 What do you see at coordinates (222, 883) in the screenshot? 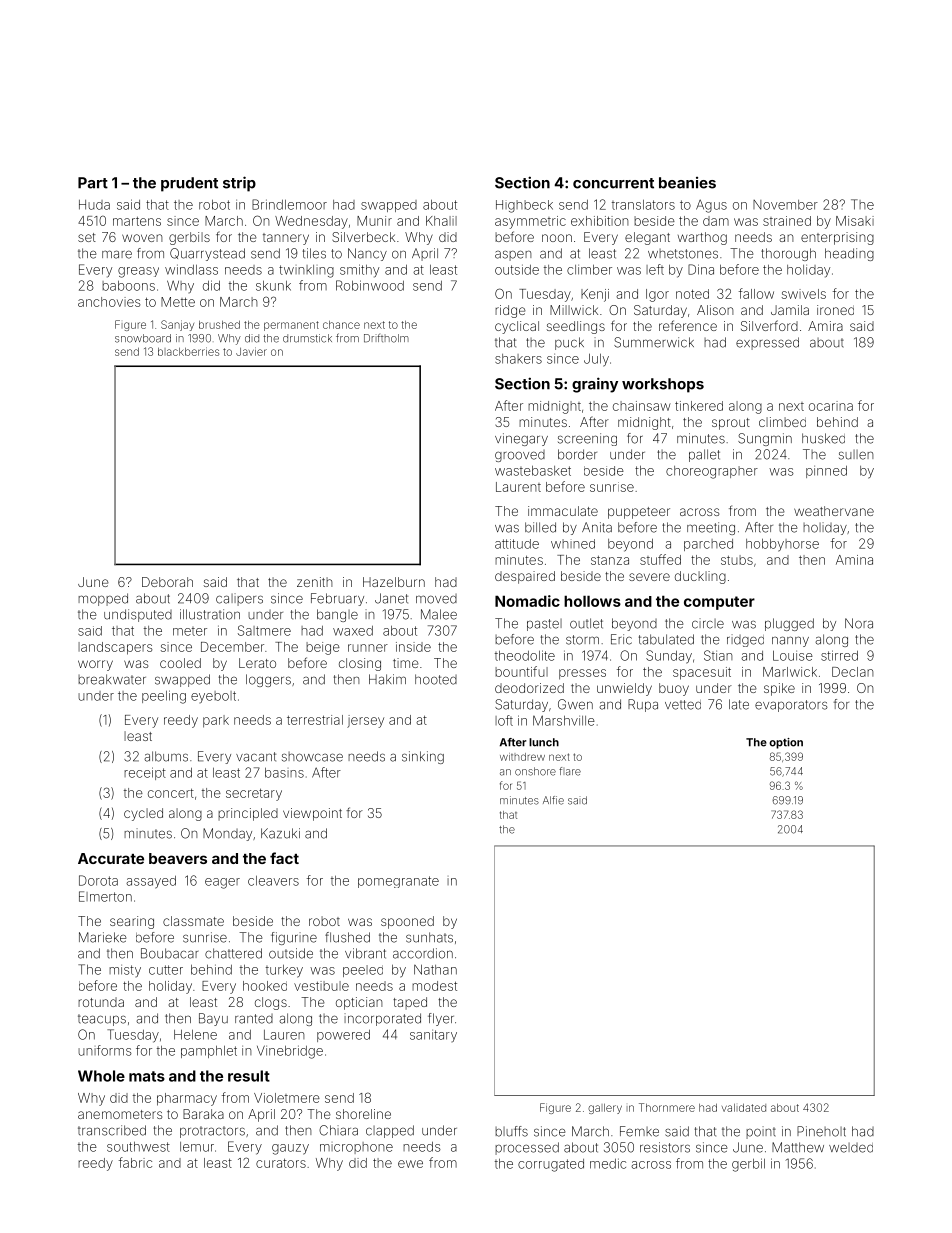
I see `eager` at bounding box center [222, 883].
